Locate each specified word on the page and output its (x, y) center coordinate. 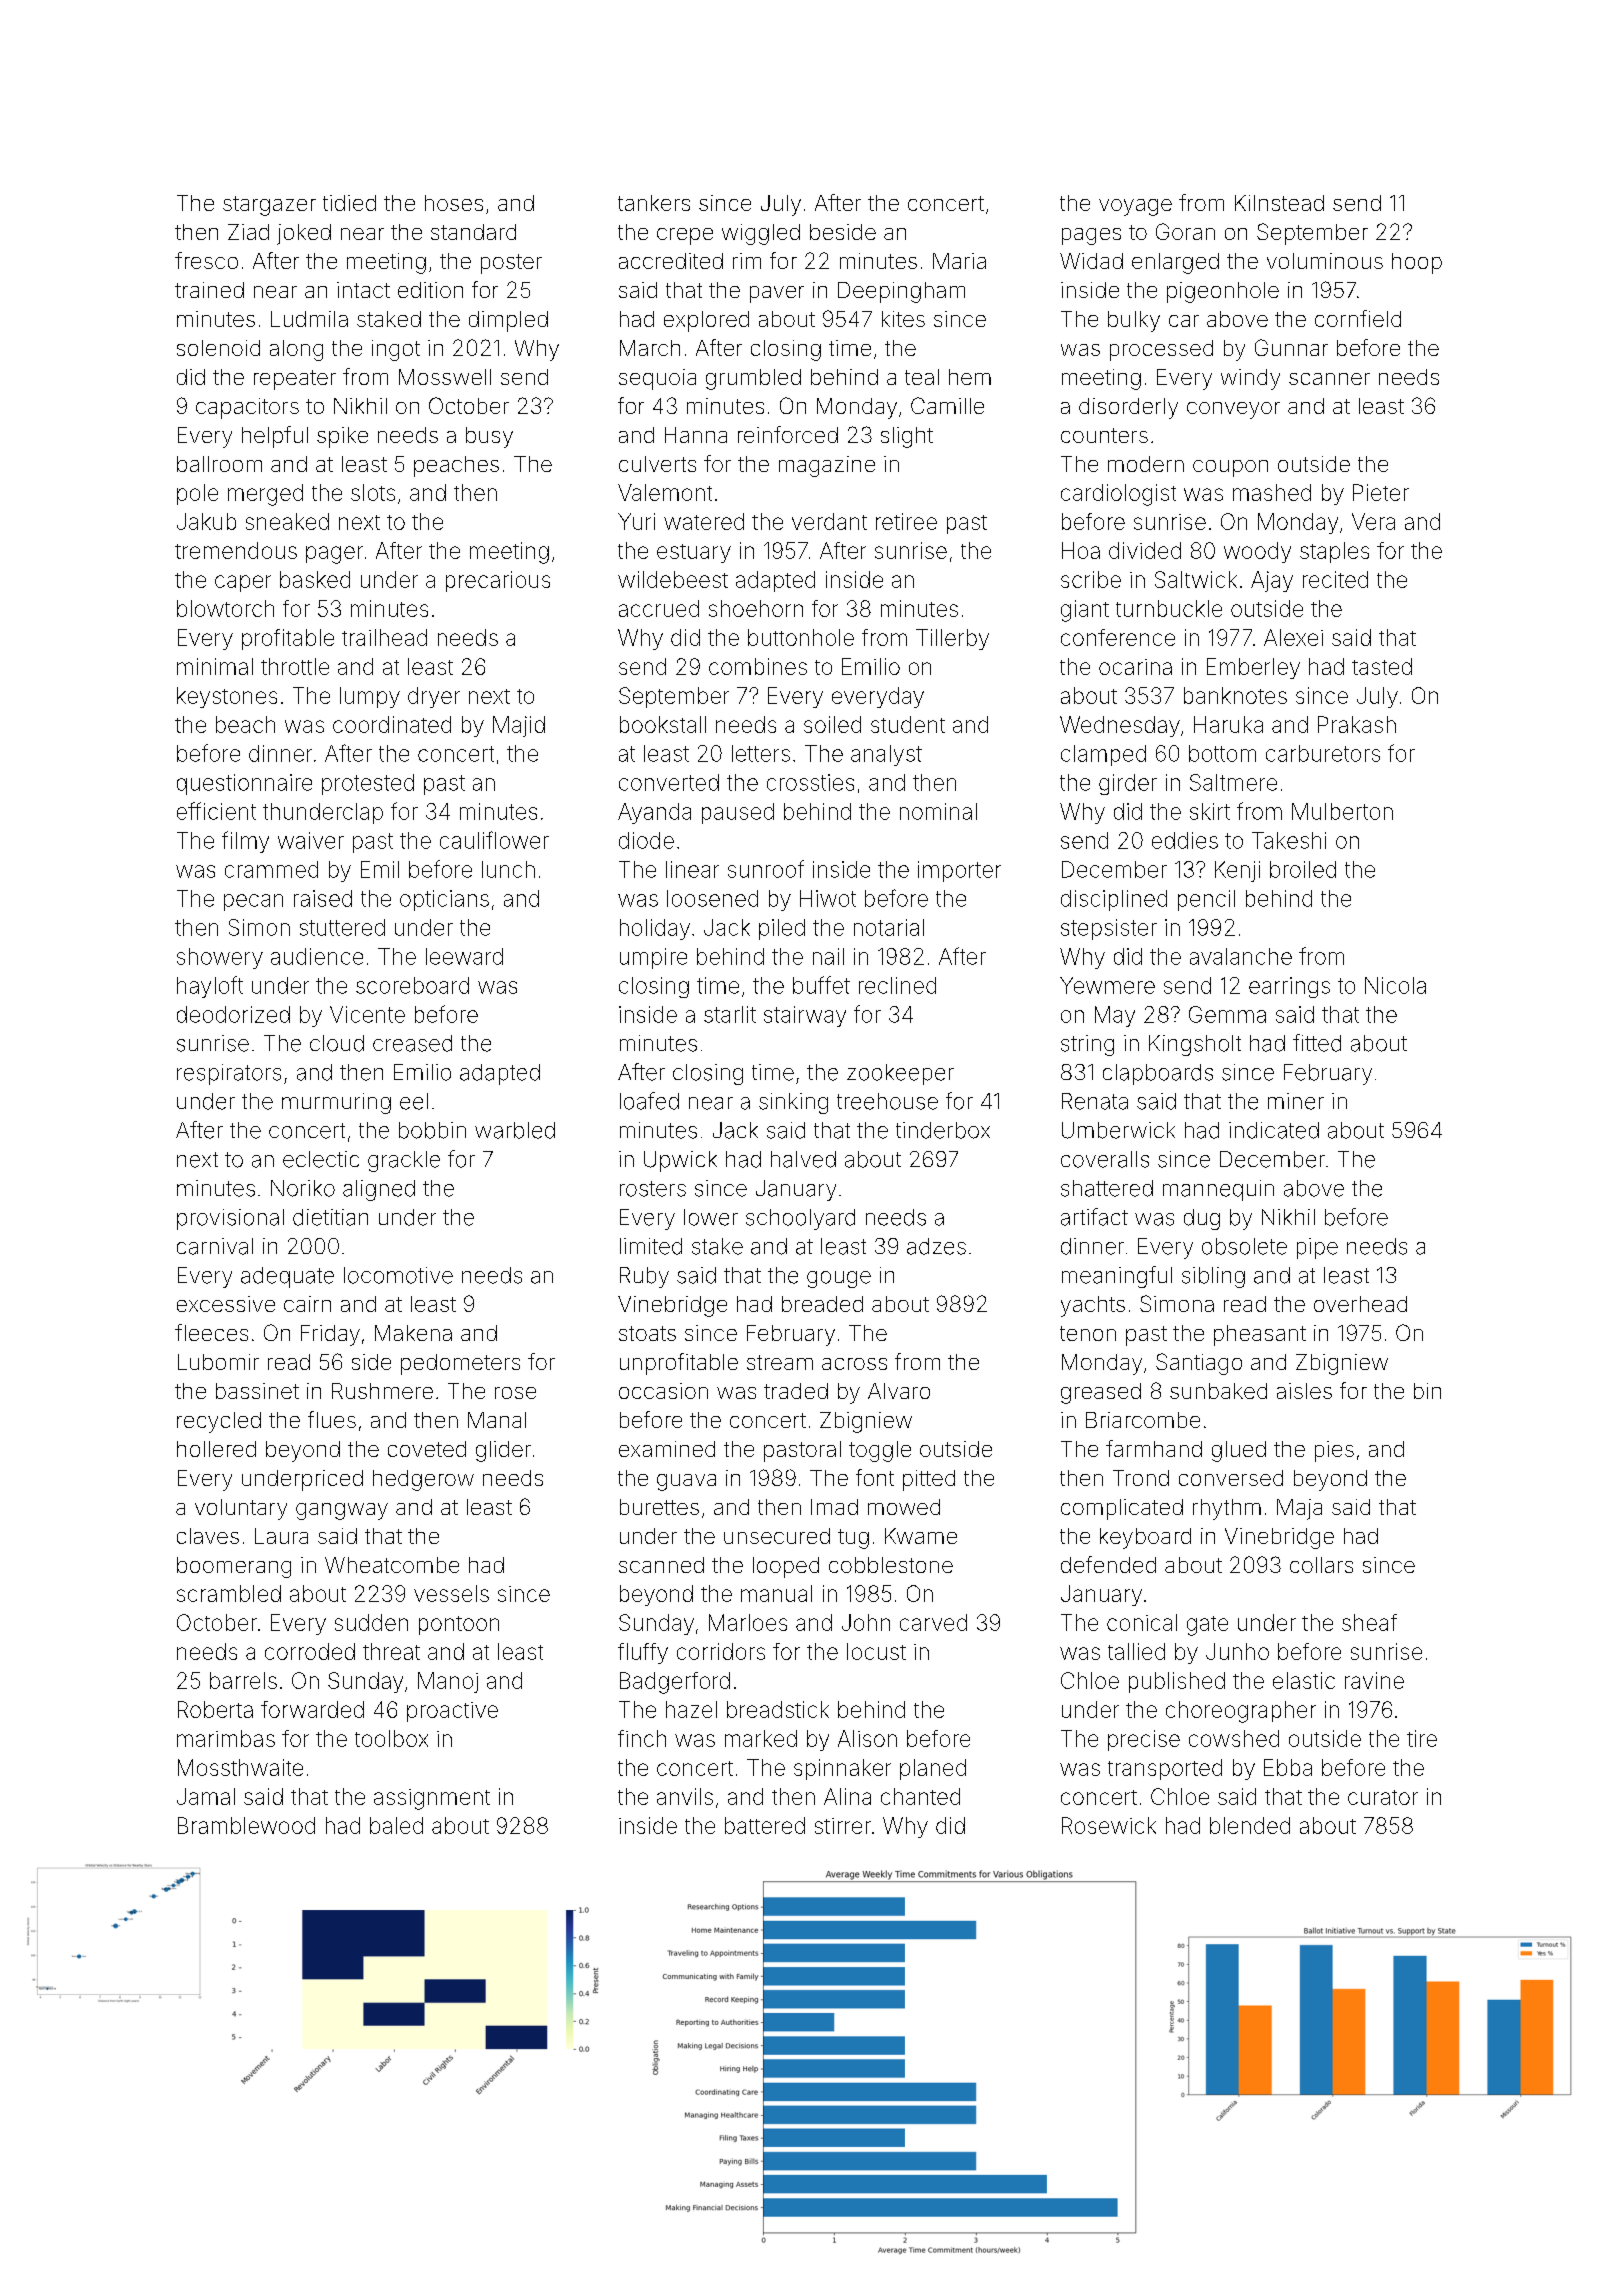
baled (396, 1825)
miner (1296, 1101)
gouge (839, 1279)
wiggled (761, 234)
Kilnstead (1279, 203)
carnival (215, 1246)
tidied (349, 203)
